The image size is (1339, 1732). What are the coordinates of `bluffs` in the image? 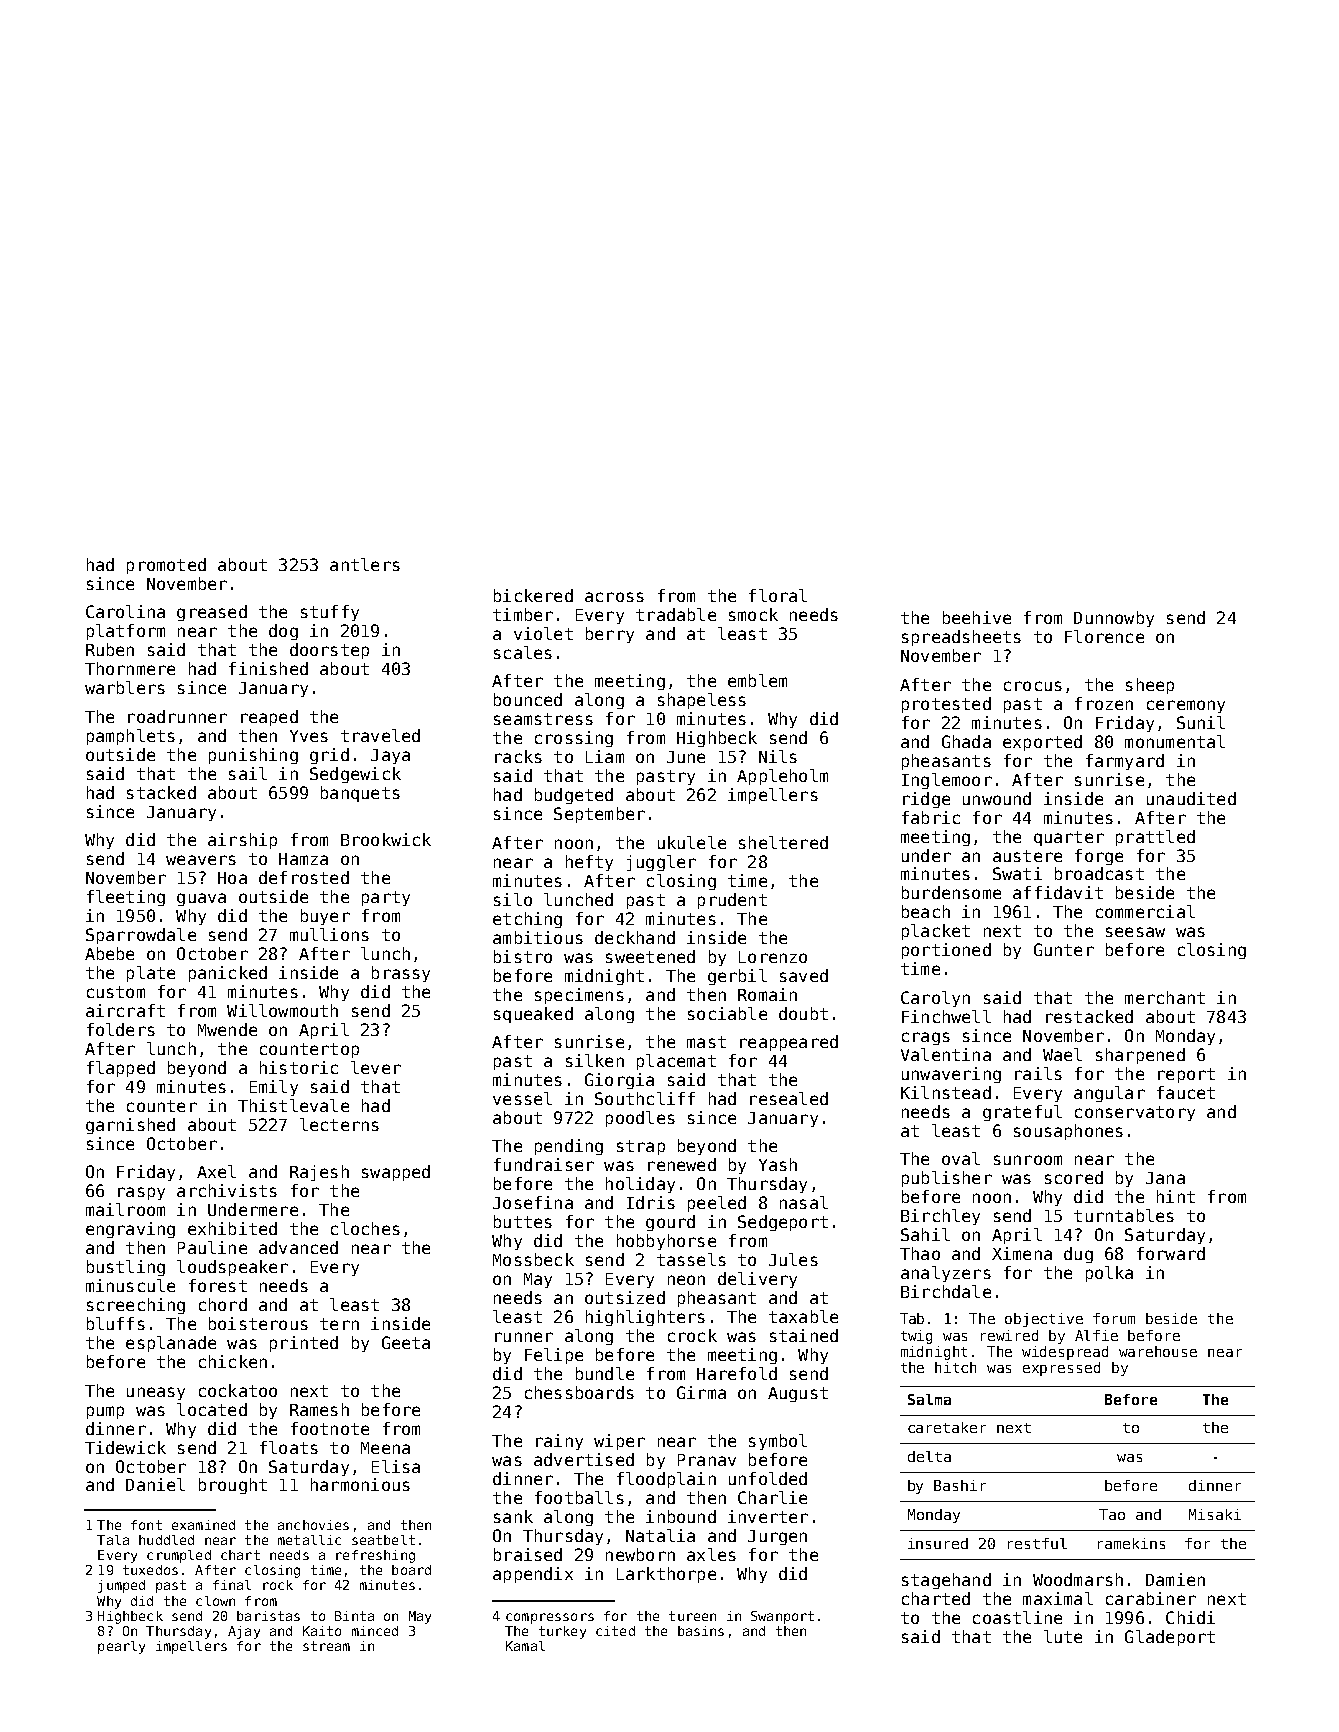 It's located at (116, 1323).
